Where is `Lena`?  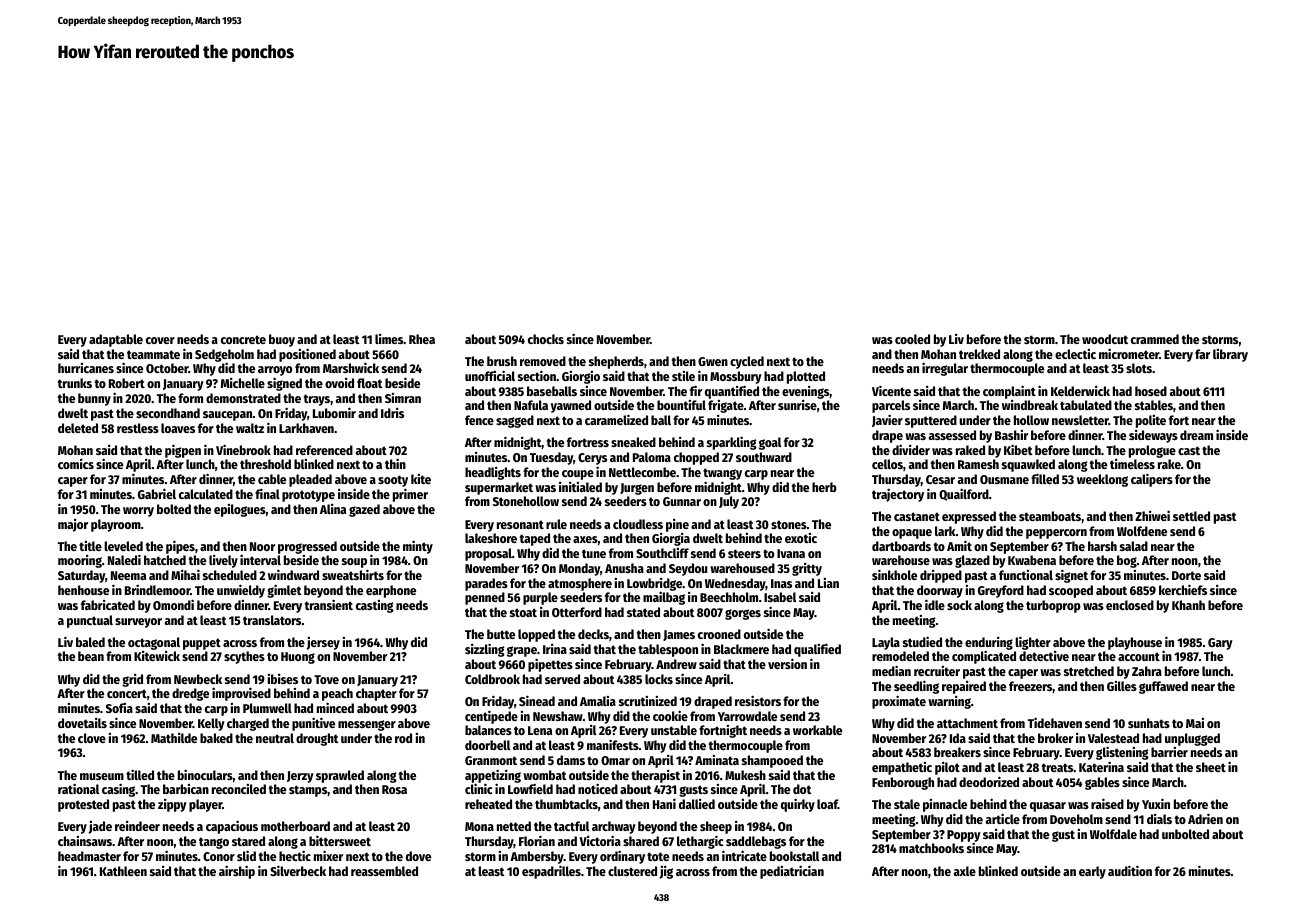
Lena is located at coordinates (540, 730).
